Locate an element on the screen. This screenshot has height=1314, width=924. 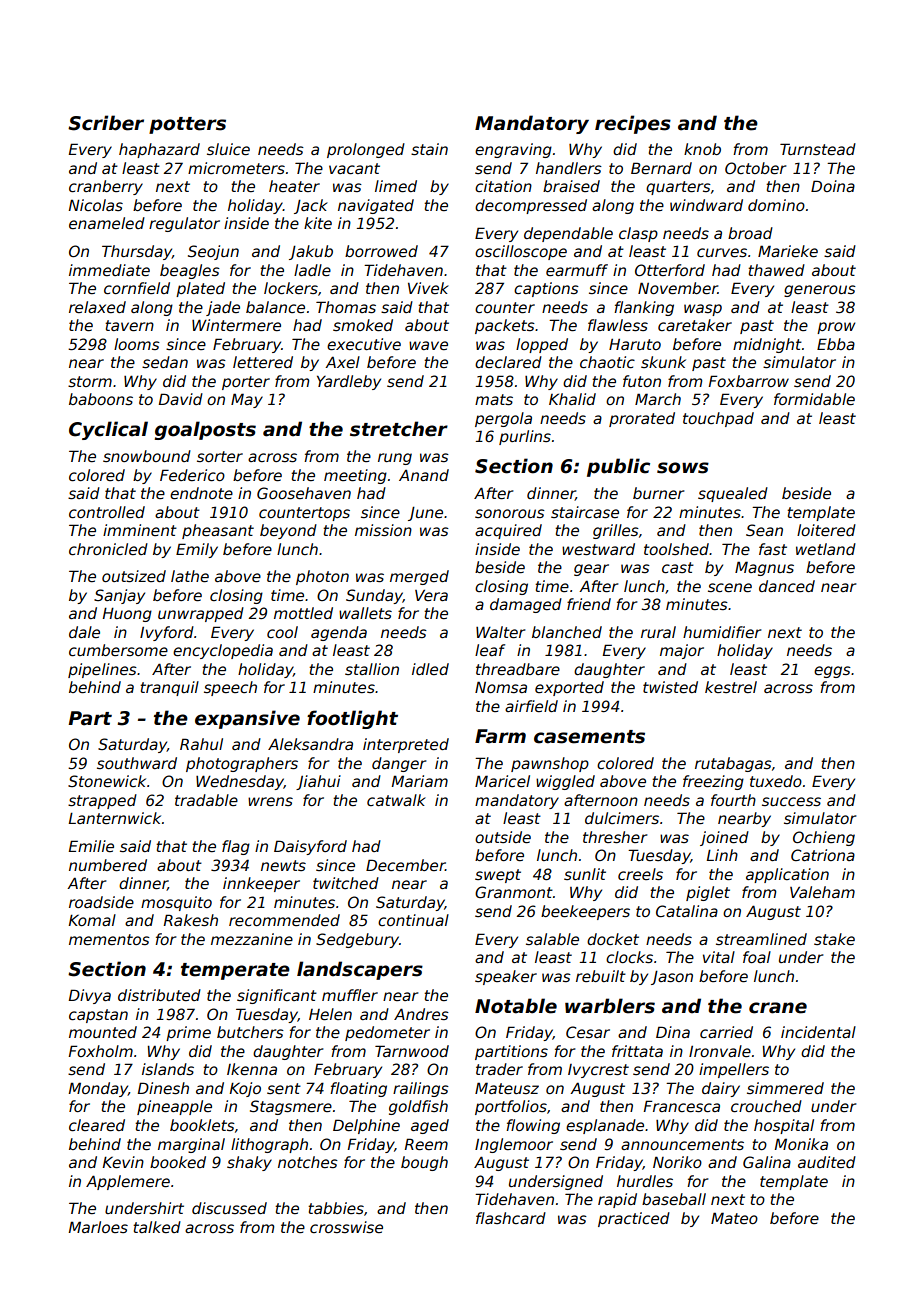
plated is located at coordinates (200, 289).
